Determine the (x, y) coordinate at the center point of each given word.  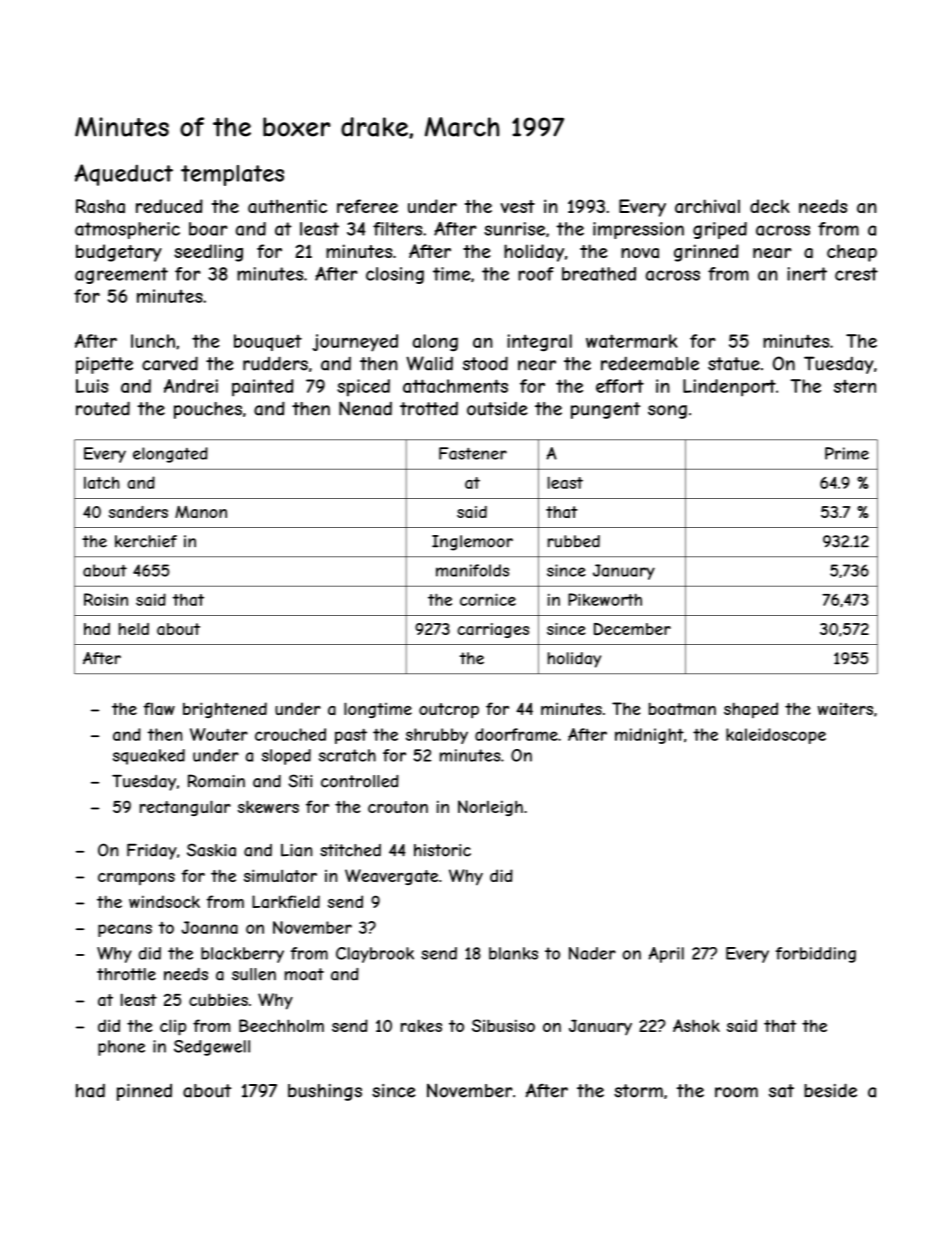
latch (102, 483)
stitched (350, 850)
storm (638, 1091)
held (134, 629)
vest (518, 206)
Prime (847, 453)
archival (707, 206)
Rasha (100, 206)
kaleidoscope (776, 736)
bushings (325, 1092)
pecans (125, 930)
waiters (845, 708)
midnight (649, 736)
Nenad (365, 408)
